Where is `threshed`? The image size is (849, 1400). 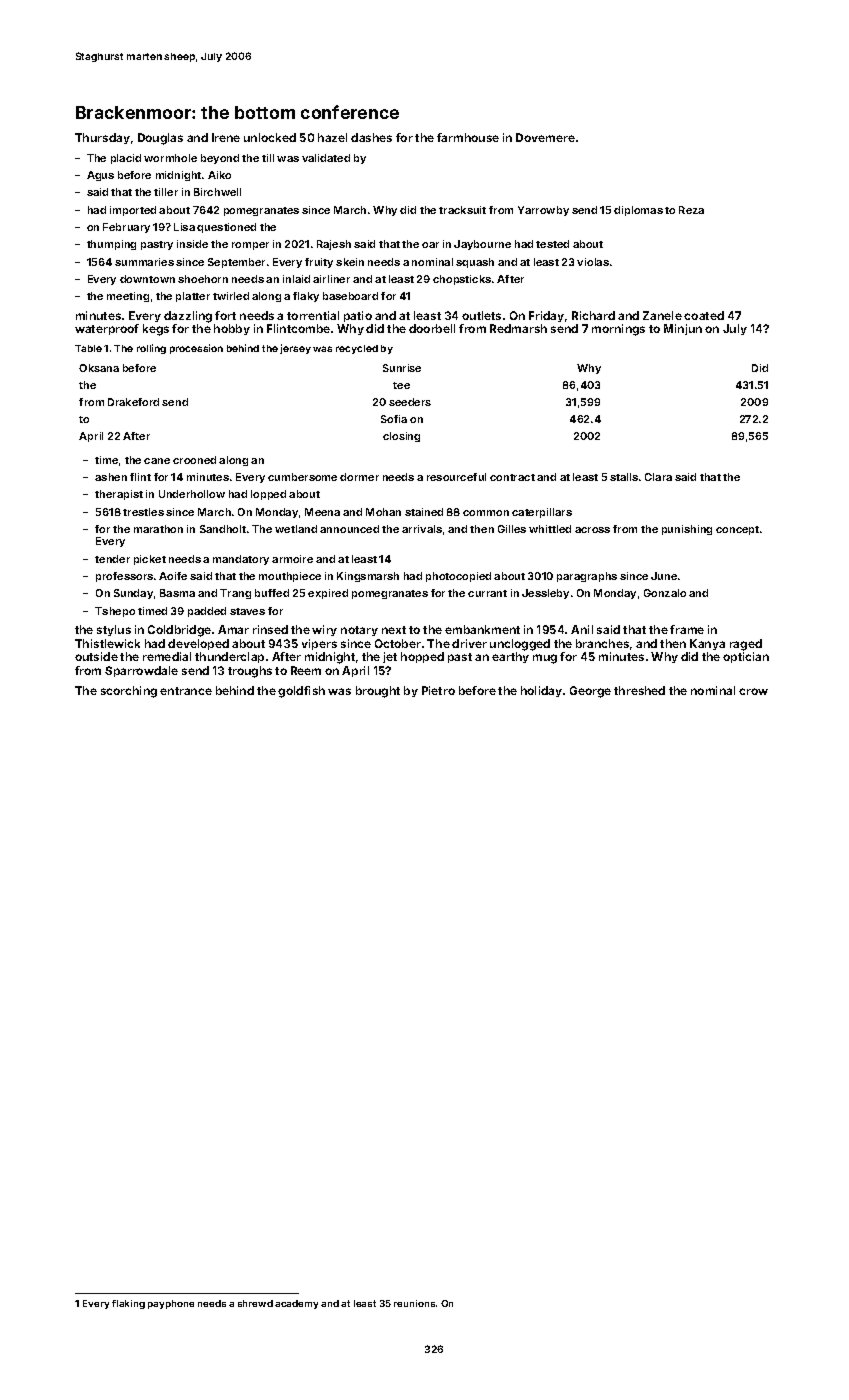
threshed is located at coordinates (639, 690).
